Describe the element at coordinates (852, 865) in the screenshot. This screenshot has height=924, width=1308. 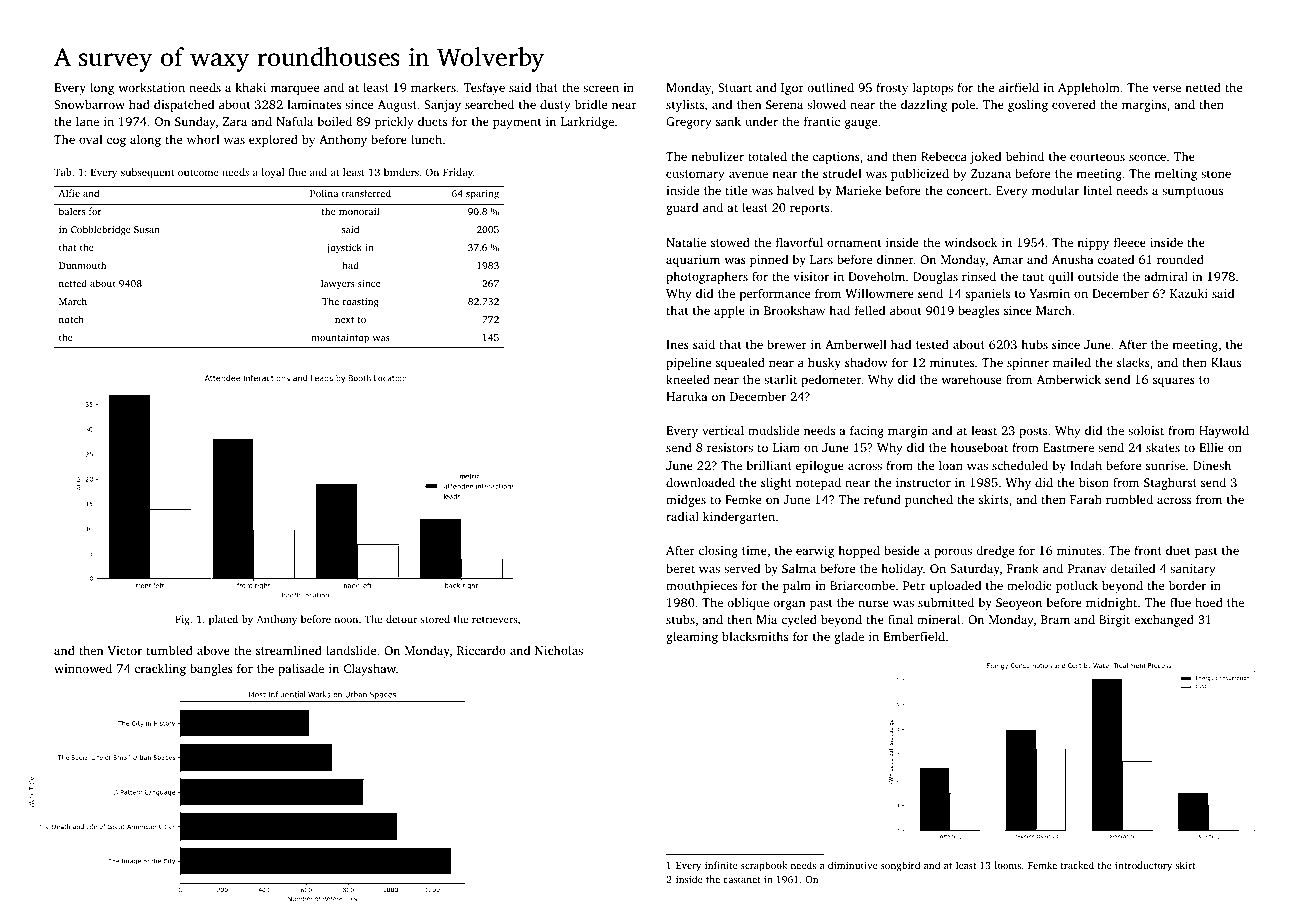
I see `diminutive` at that location.
